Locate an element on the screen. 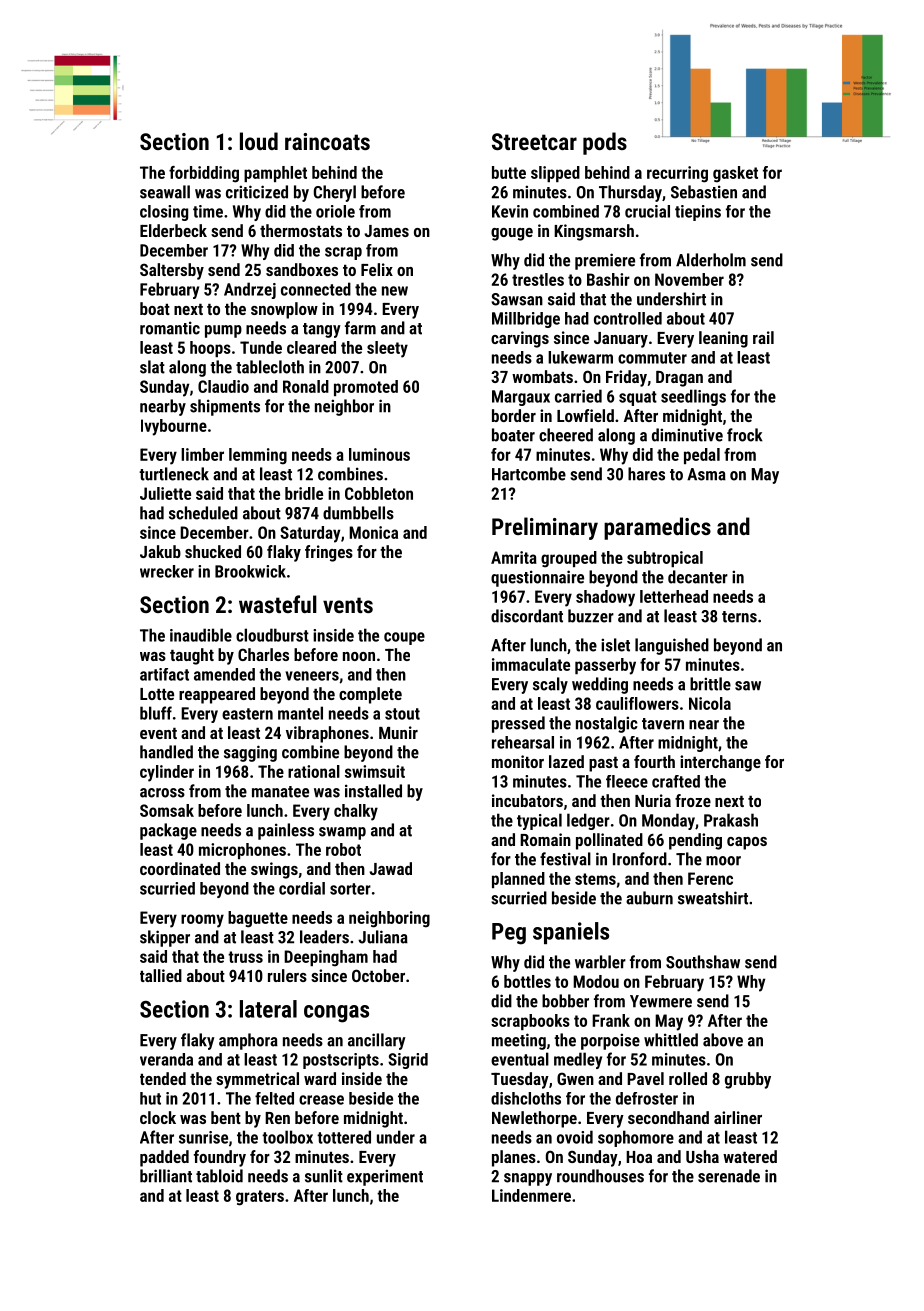  Hartcombe is located at coordinates (529, 474).
